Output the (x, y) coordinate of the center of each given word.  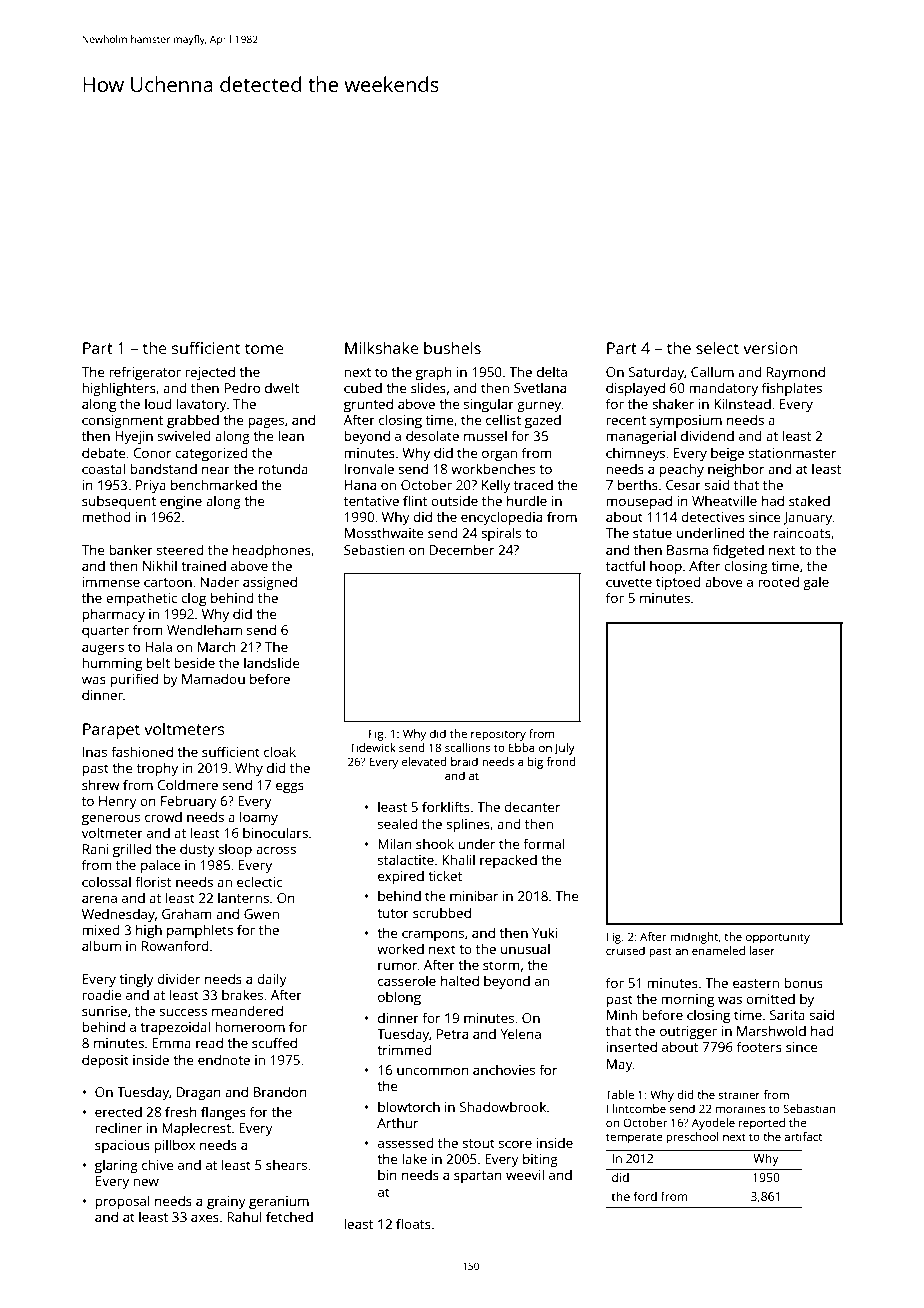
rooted (778, 581)
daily (272, 980)
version (770, 348)
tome (264, 348)
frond (560, 761)
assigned (270, 583)
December (462, 549)
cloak (280, 751)
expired (401, 877)
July (564, 749)
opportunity (778, 938)
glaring (116, 1166)
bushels (452, 347)
